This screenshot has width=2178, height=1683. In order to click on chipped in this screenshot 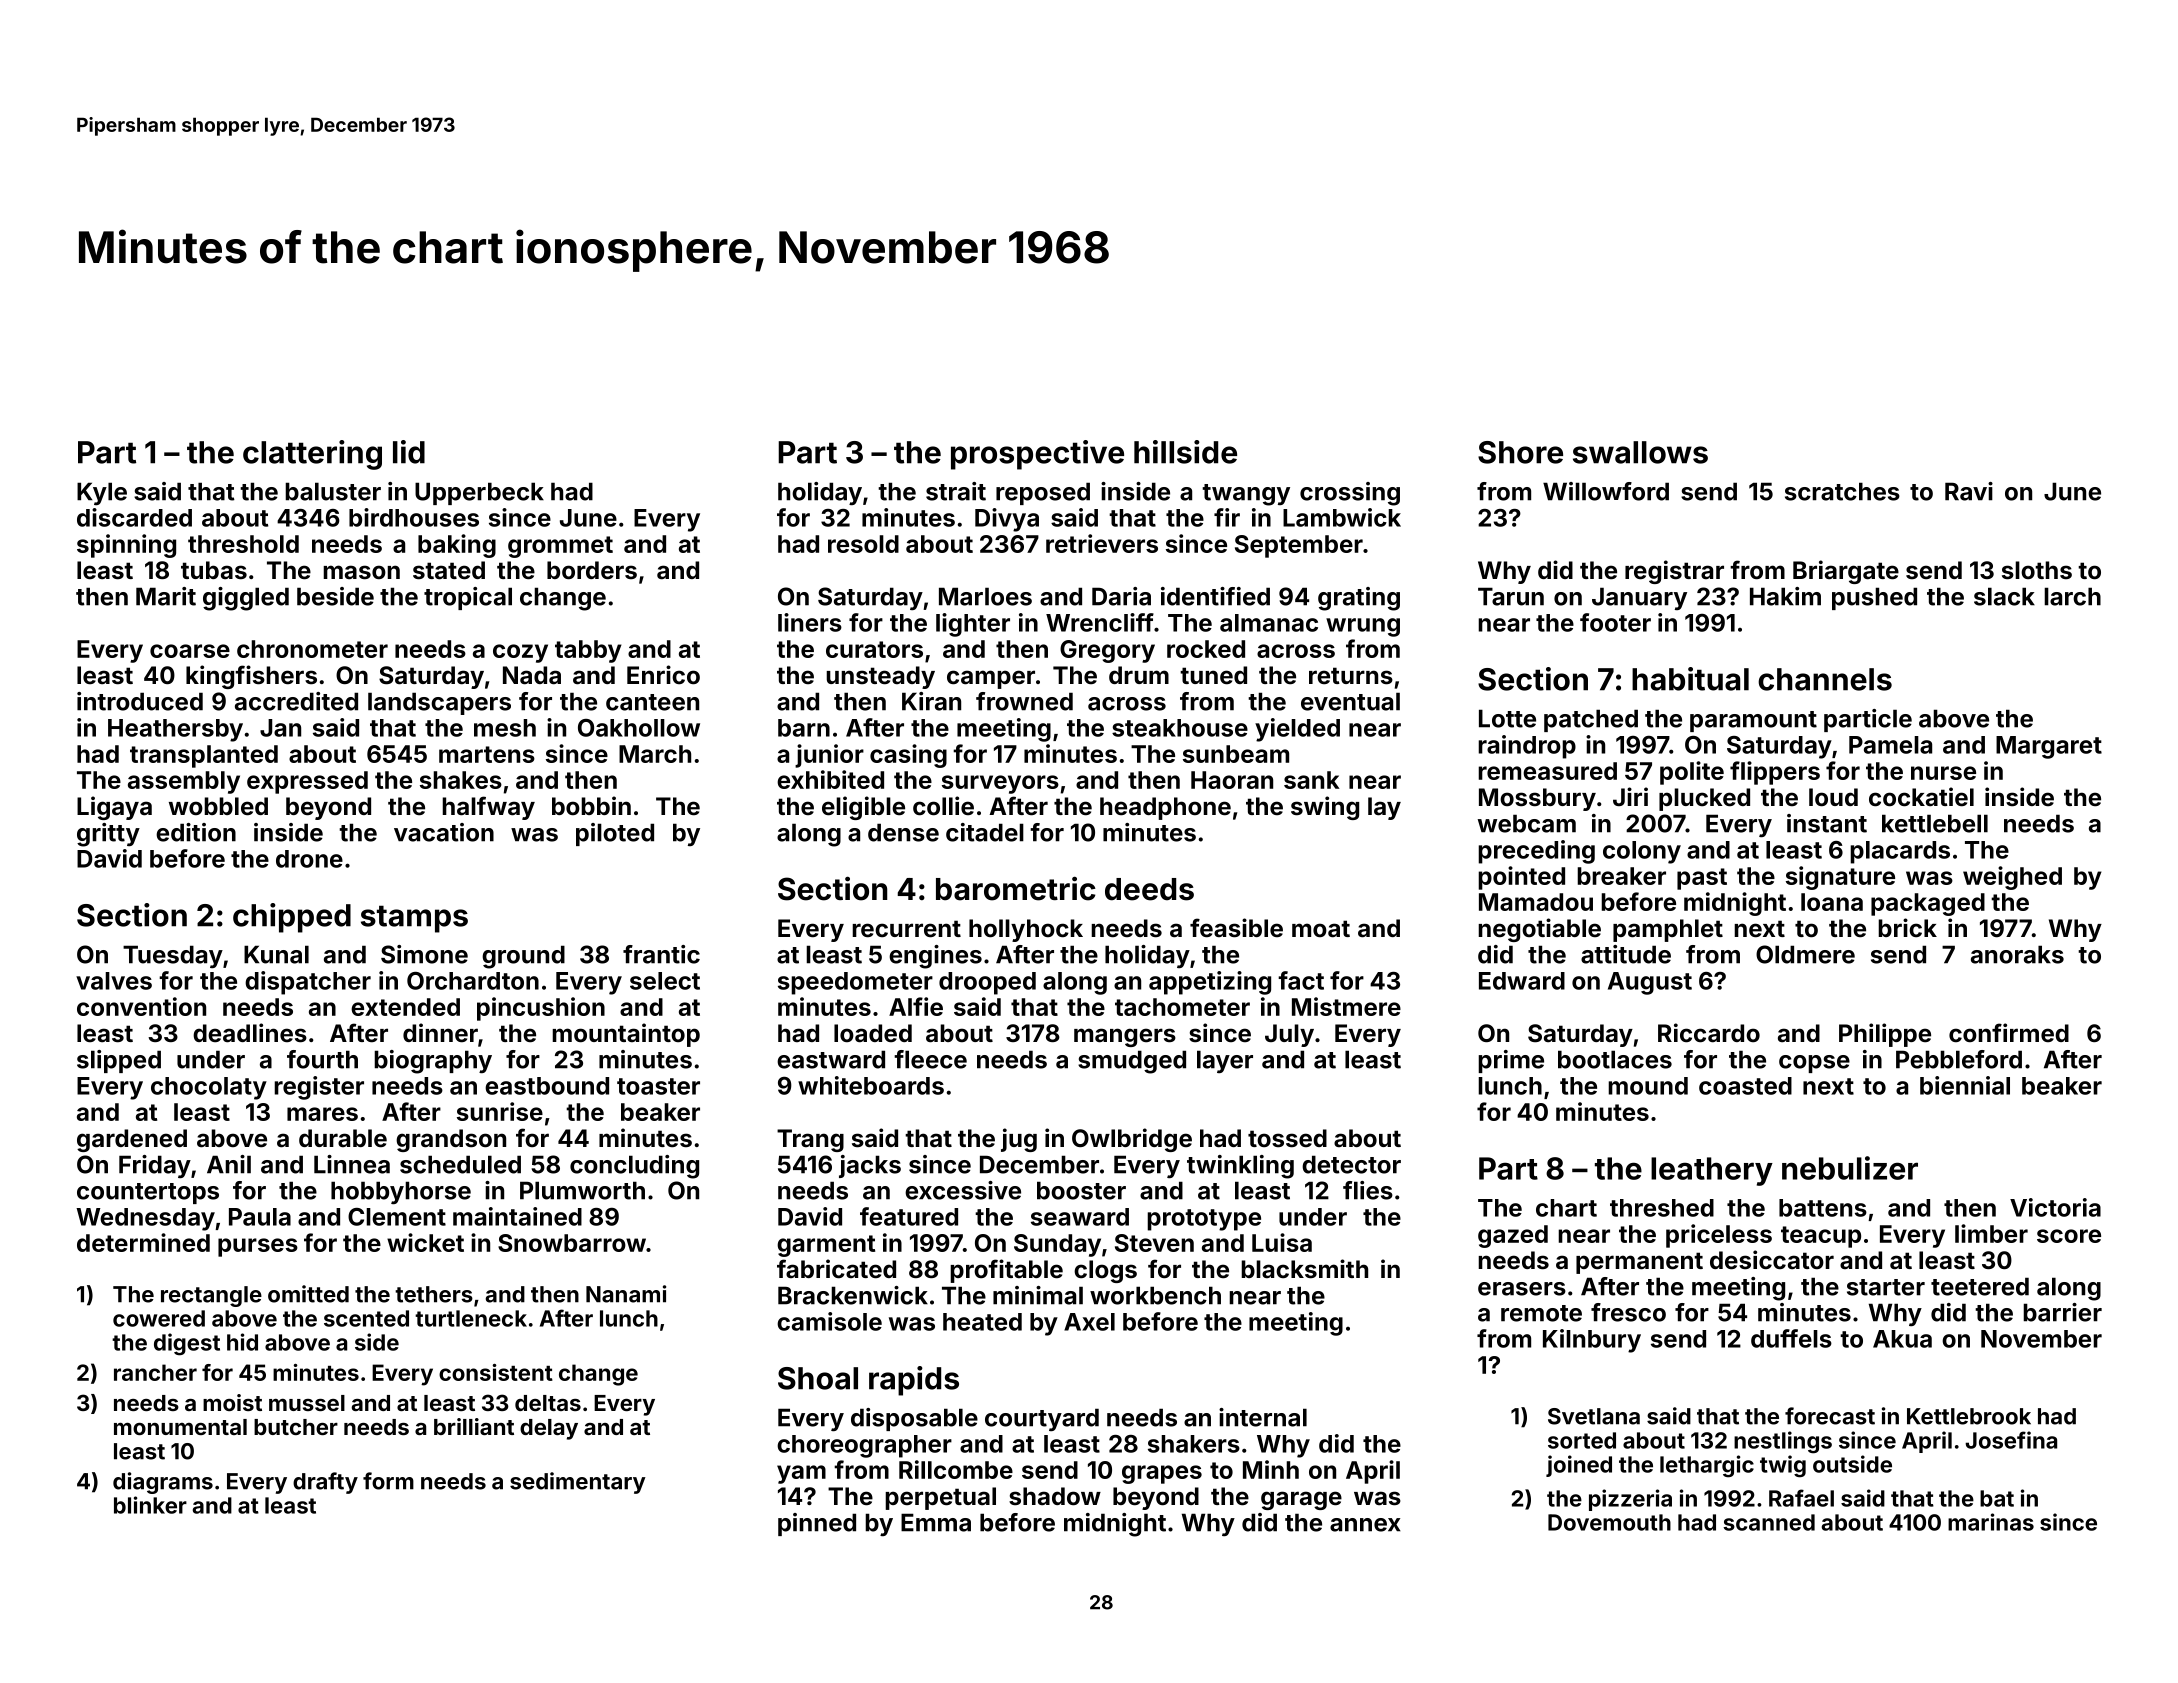, I will do `click(292, 918)`.
